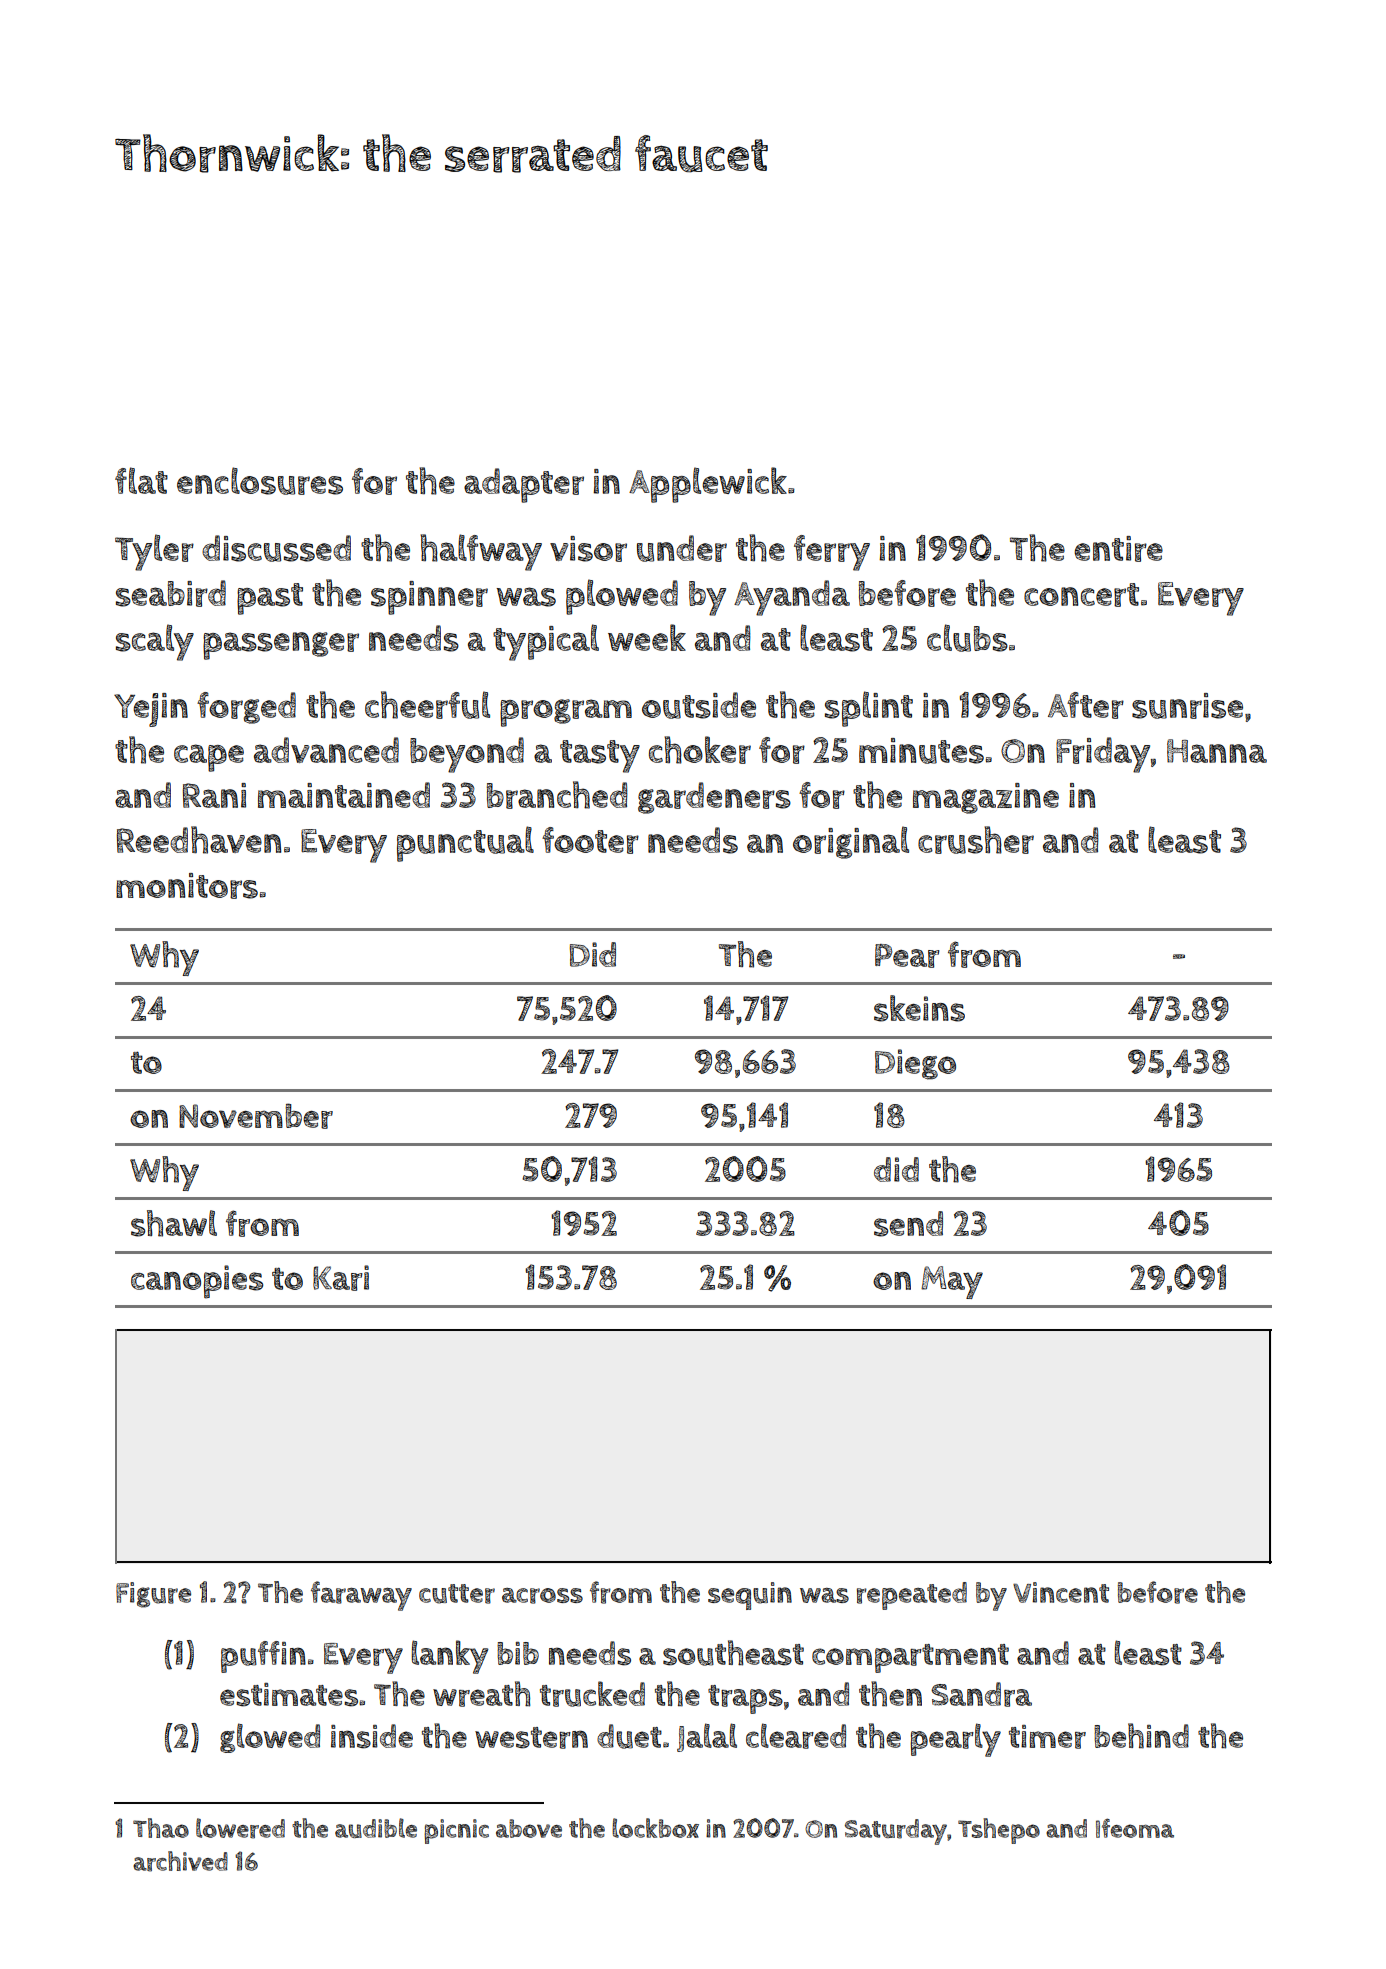 The width and height of the screenshot is (1386, 1969). Describe the element at coordinates (908, 1224) in the screenshot. I see `send` at that location.
